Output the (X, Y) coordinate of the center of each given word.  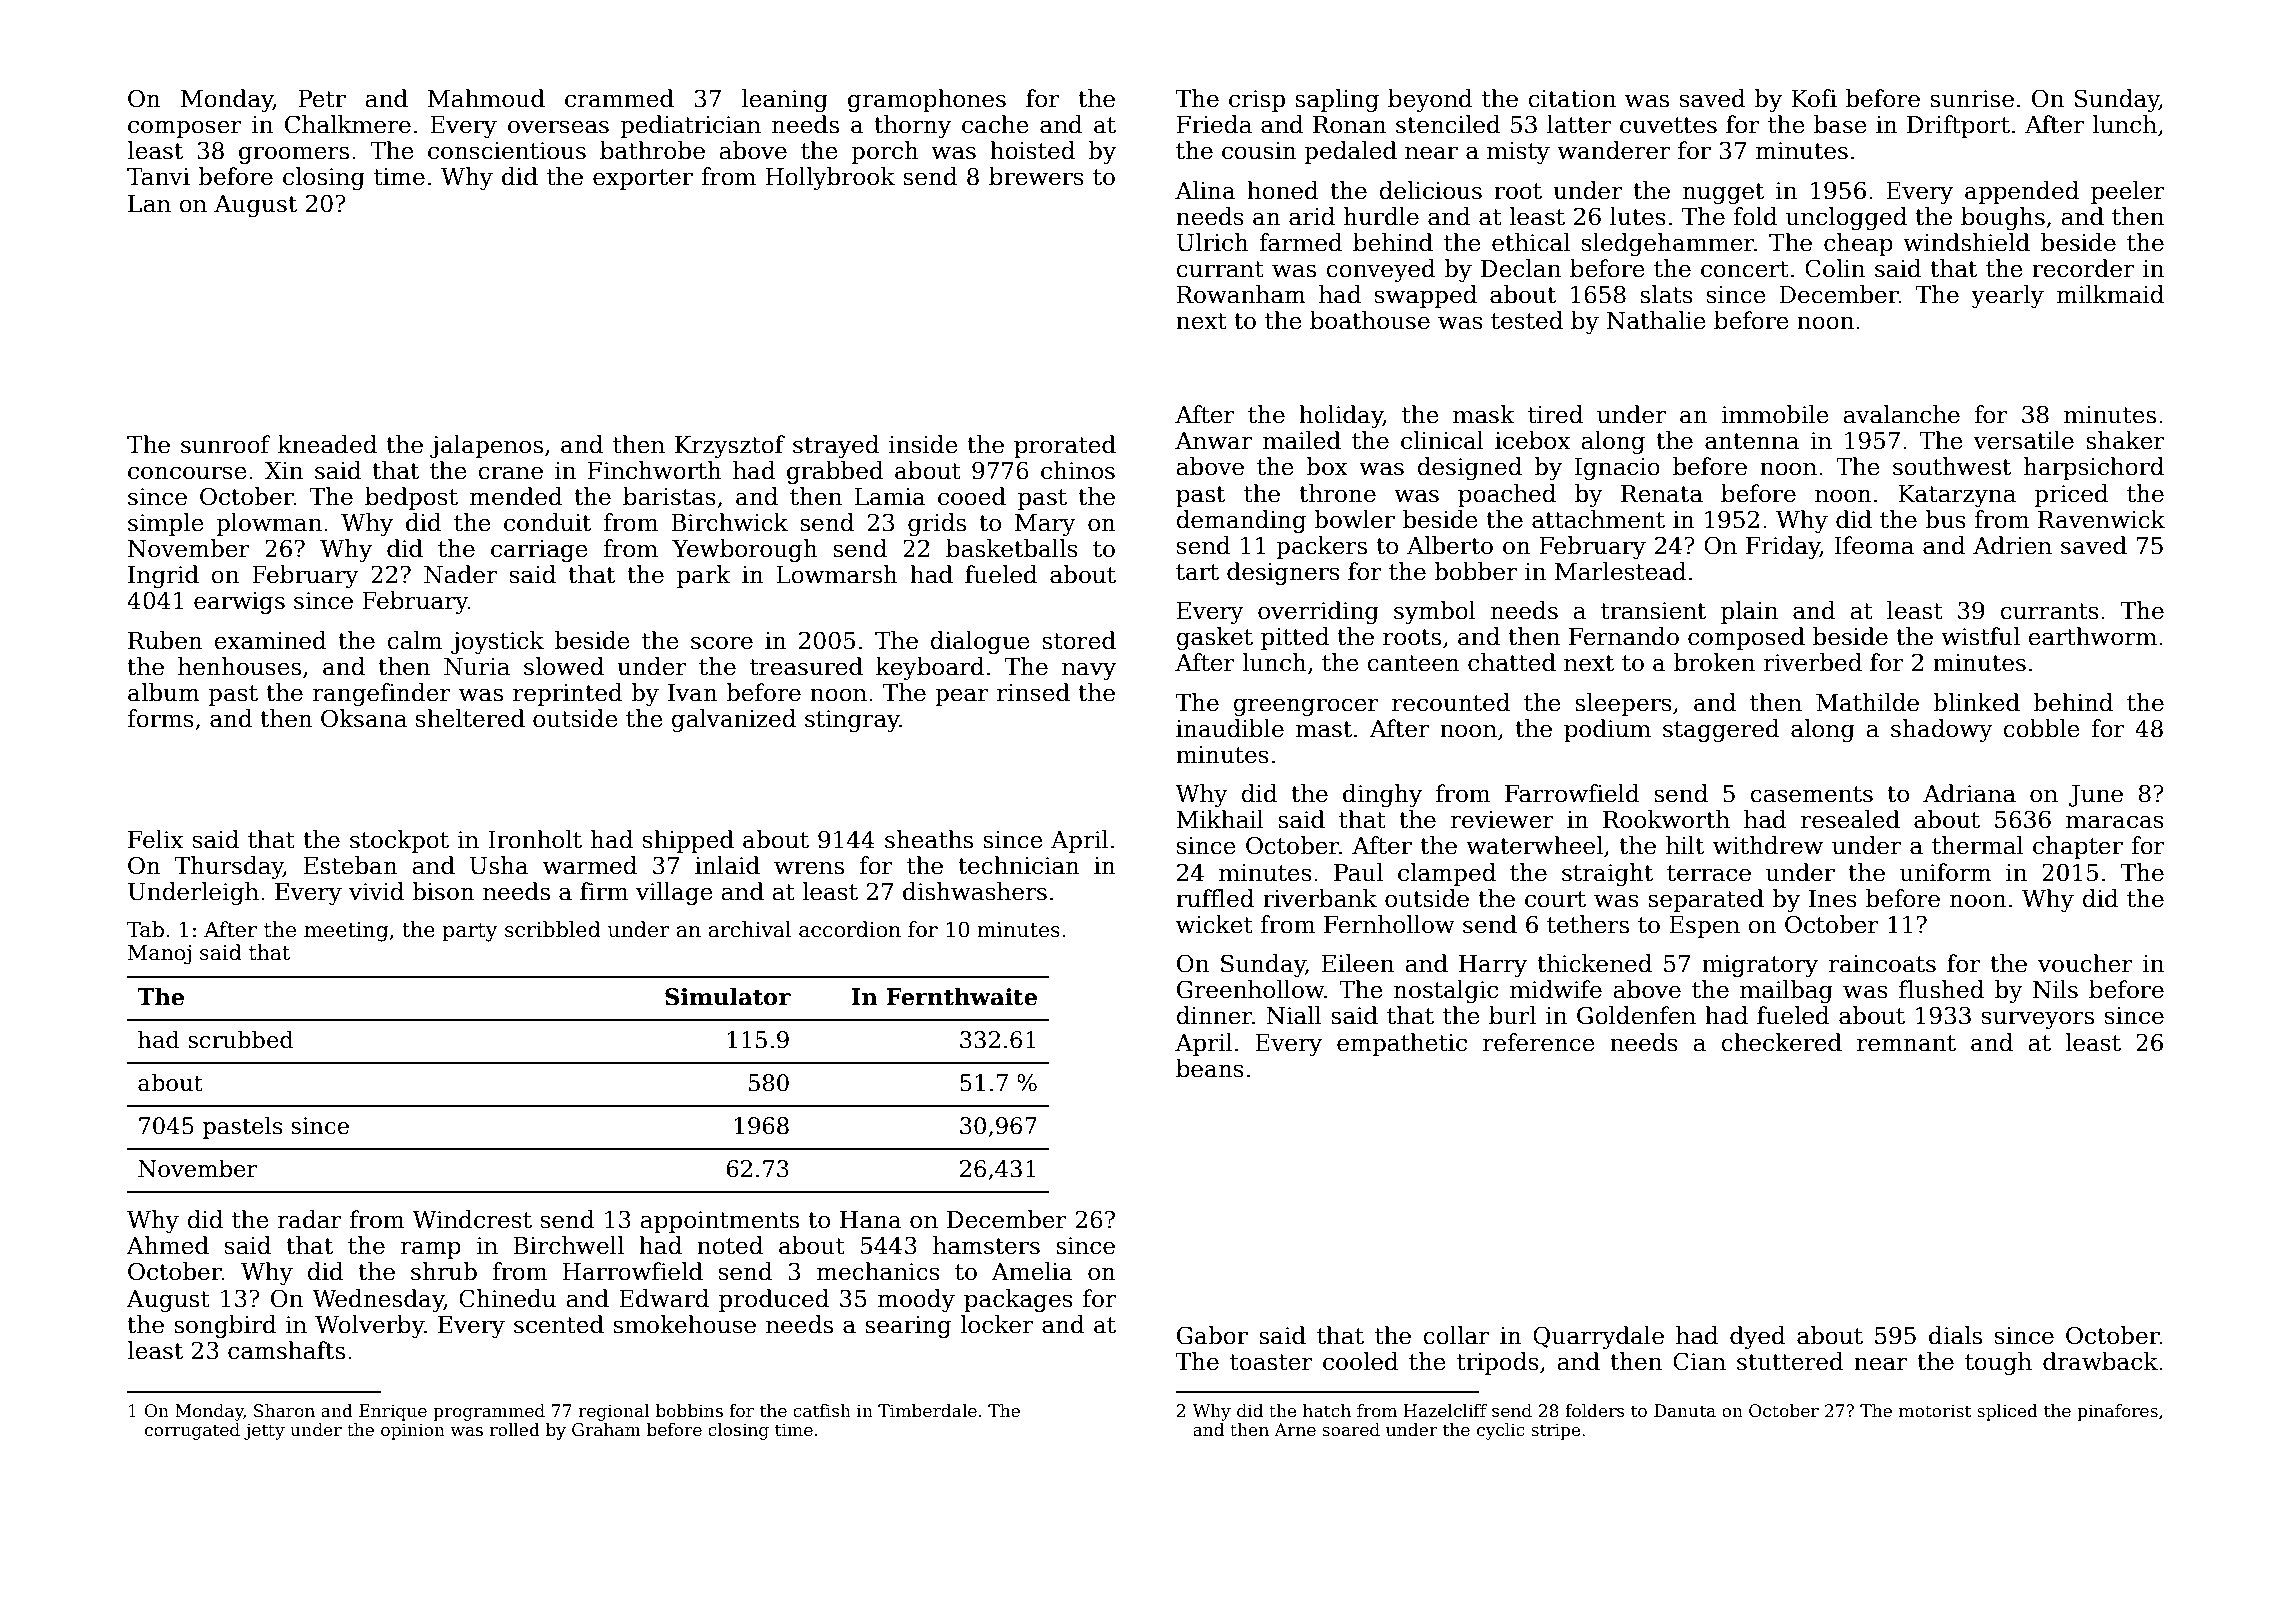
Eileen (1358, 963)
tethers (1588, 924)
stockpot (399, 841)
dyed (1757, 1337)
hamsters (986, 1245)
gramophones (927, 100)
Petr (322, 99)
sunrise (1972, 99)
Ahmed (168, 1245)
